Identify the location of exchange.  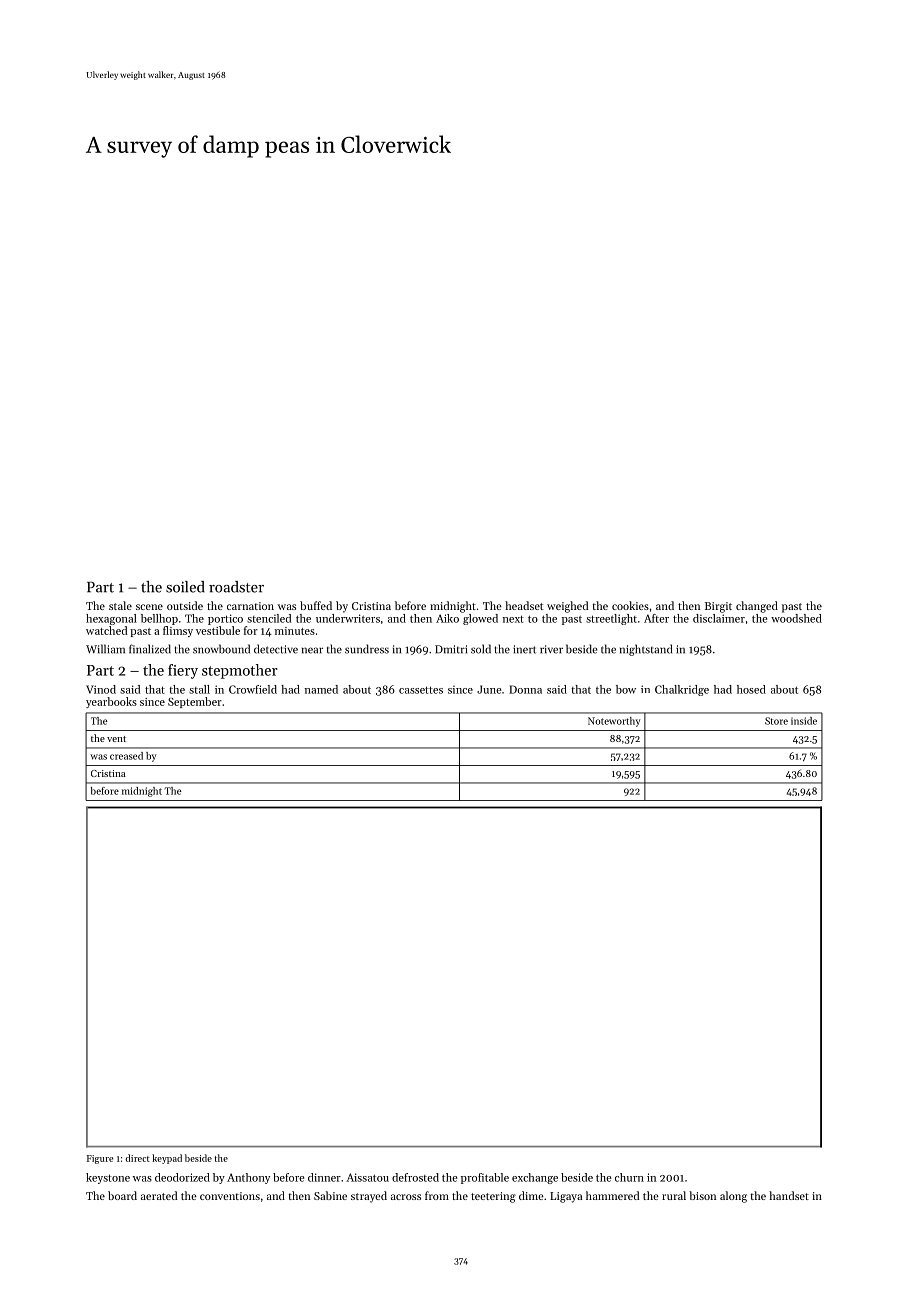
(535, 1178).
